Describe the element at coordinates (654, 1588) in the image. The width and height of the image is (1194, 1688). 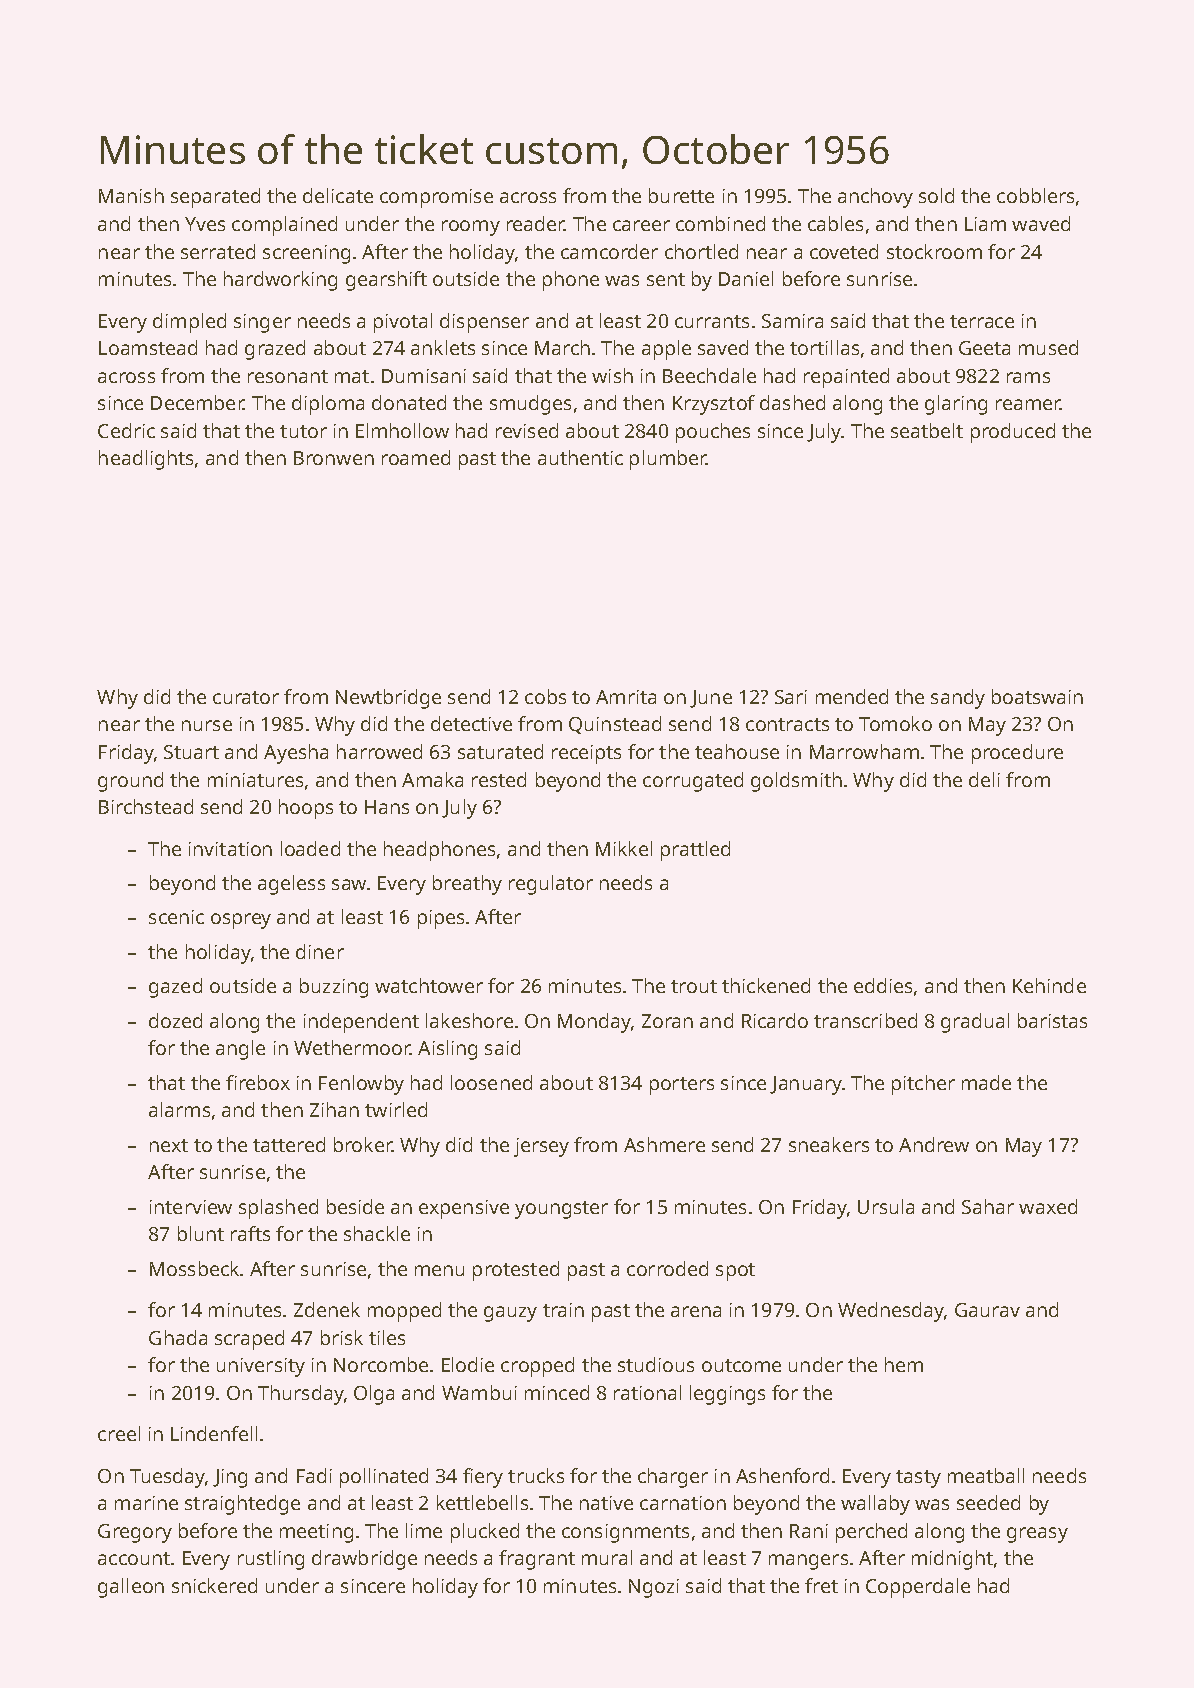
I see `Ngozi` at that location.
